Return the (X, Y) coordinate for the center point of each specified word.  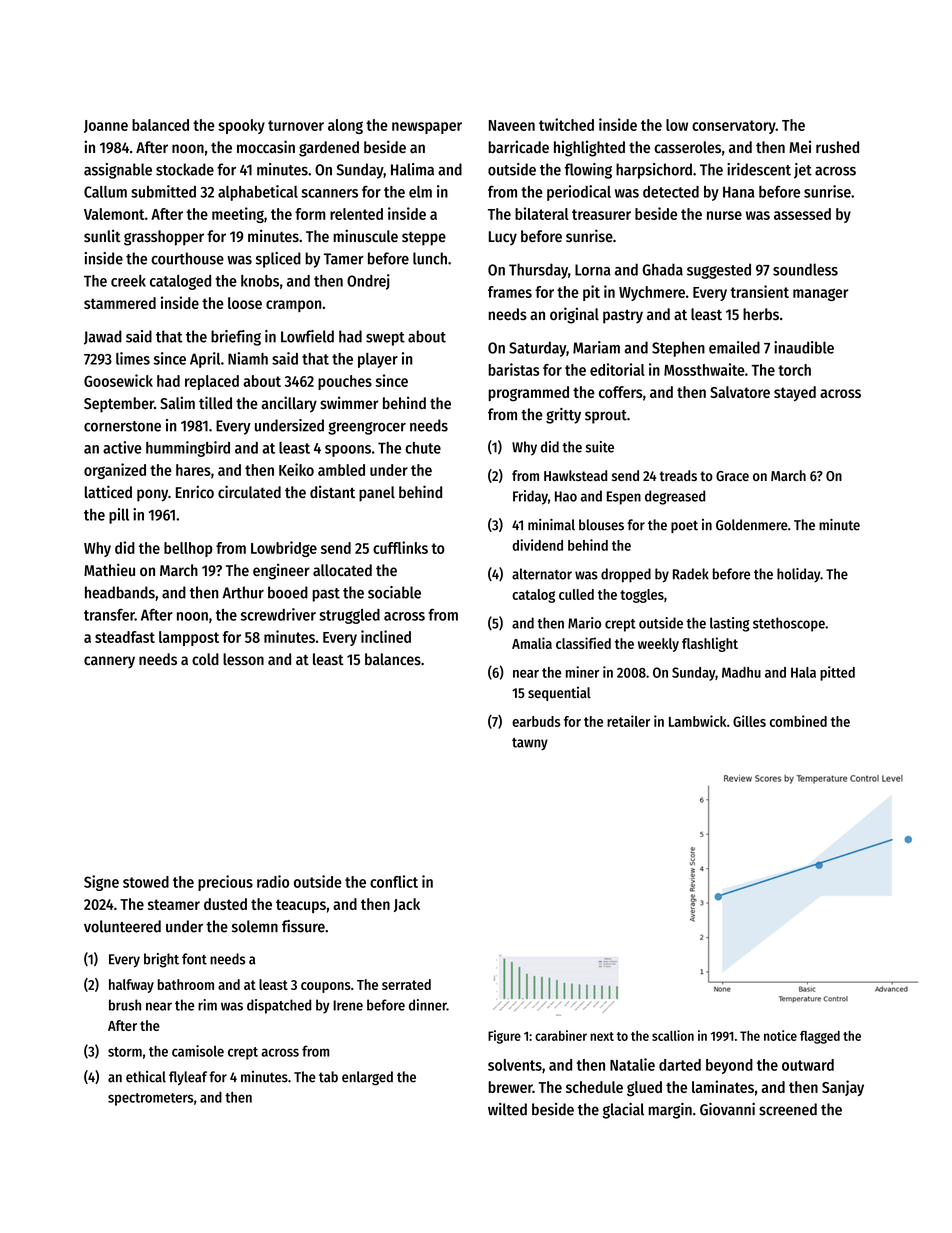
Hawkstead (575, 475)
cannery (109, 662)
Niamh (248, 358)
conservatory (734, 127)
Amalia (532, 643)
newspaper (427, 128)
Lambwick (697, 721)
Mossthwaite (704, 369)
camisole (198, 1051)
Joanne (106, 126)
